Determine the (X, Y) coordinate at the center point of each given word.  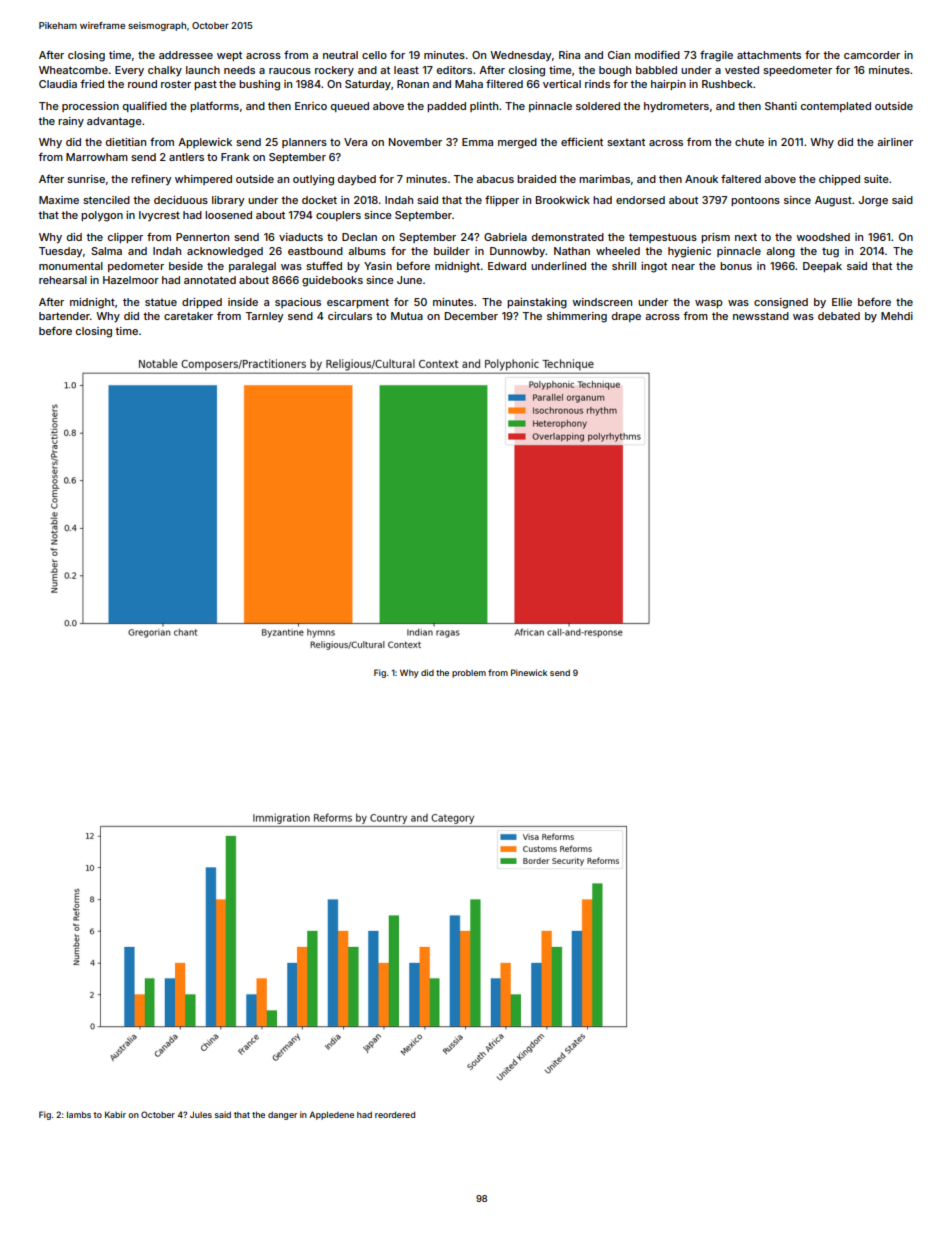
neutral (340, 55)
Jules (201, 1114)
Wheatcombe (73, 70)
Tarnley (264, 317)
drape (626, 317)
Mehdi (897, 316)
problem (469, 673)
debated (839, 316)
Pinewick (529, 672)
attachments (769, 55)
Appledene (331, 1115)
